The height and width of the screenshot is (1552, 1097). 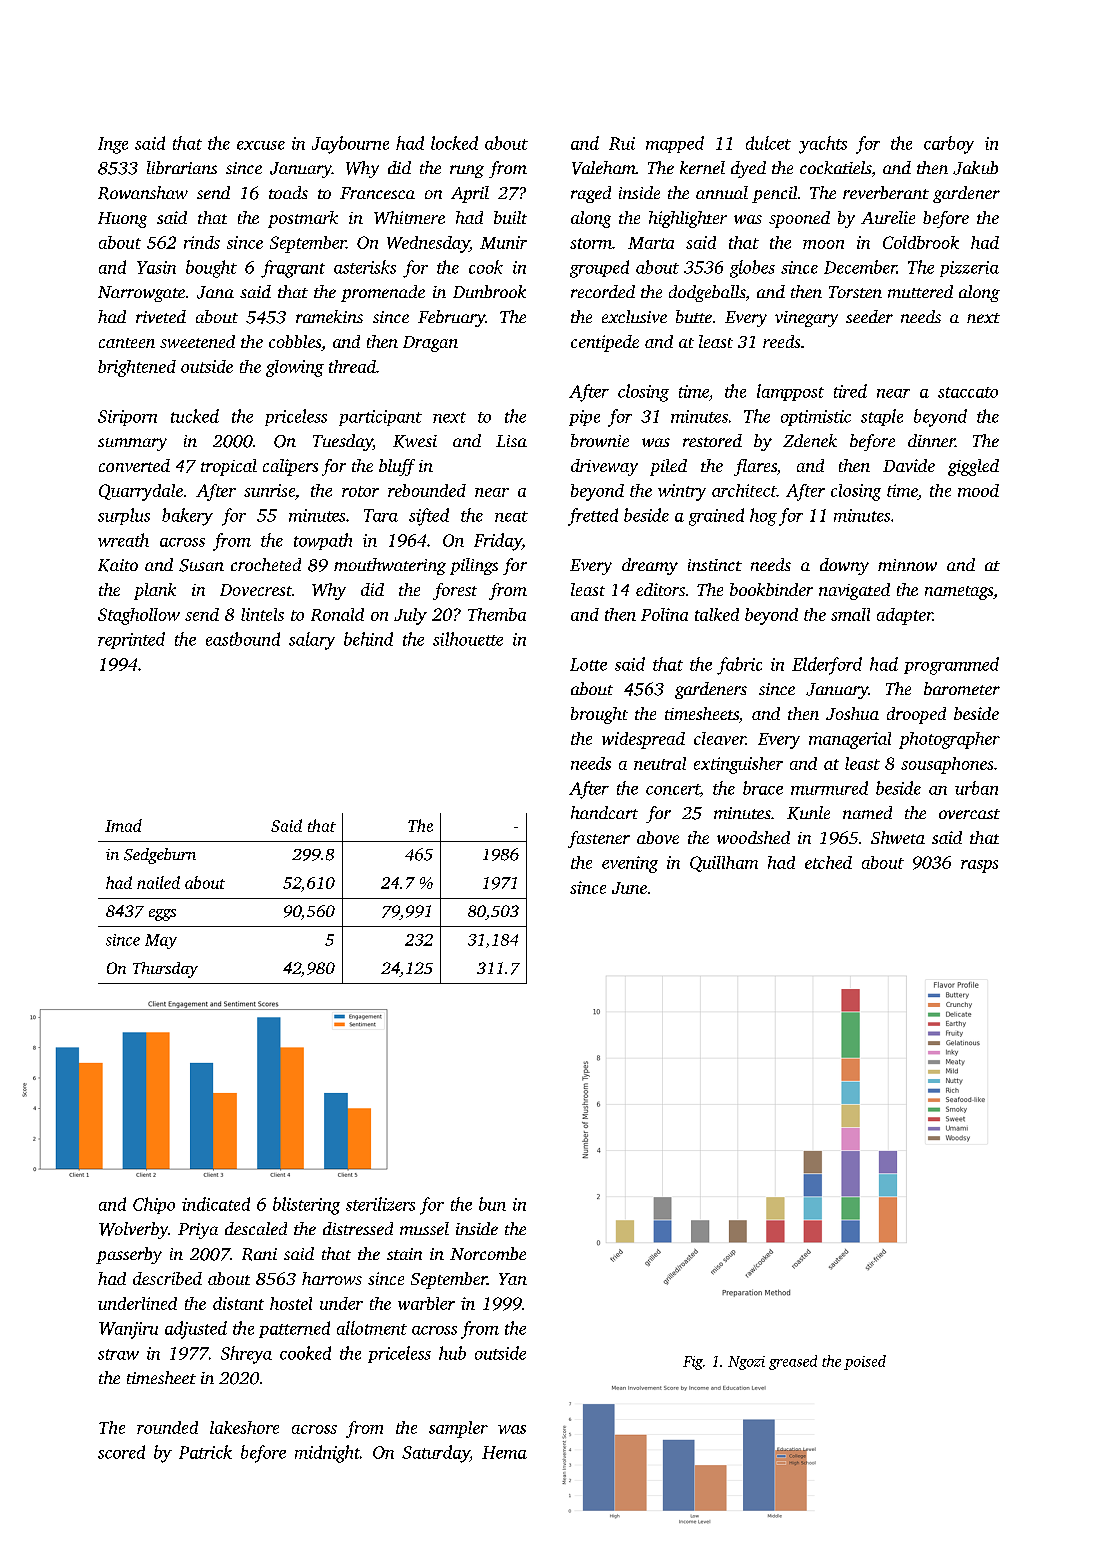 I want to click on moon, so click(x=823, y=244).
